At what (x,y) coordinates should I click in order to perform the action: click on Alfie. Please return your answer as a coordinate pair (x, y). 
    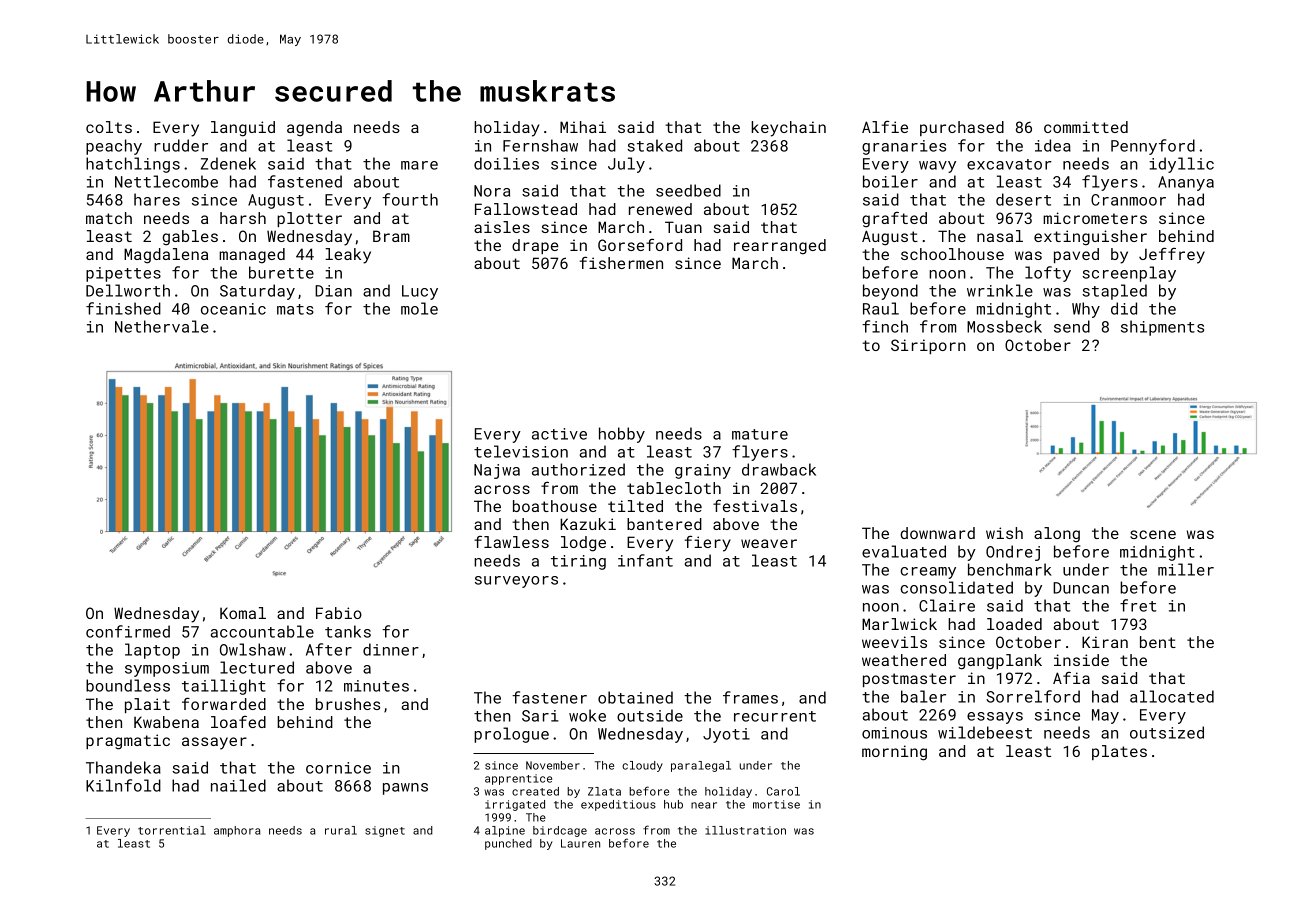
    Looking at the image, I should click on (885, 127).
